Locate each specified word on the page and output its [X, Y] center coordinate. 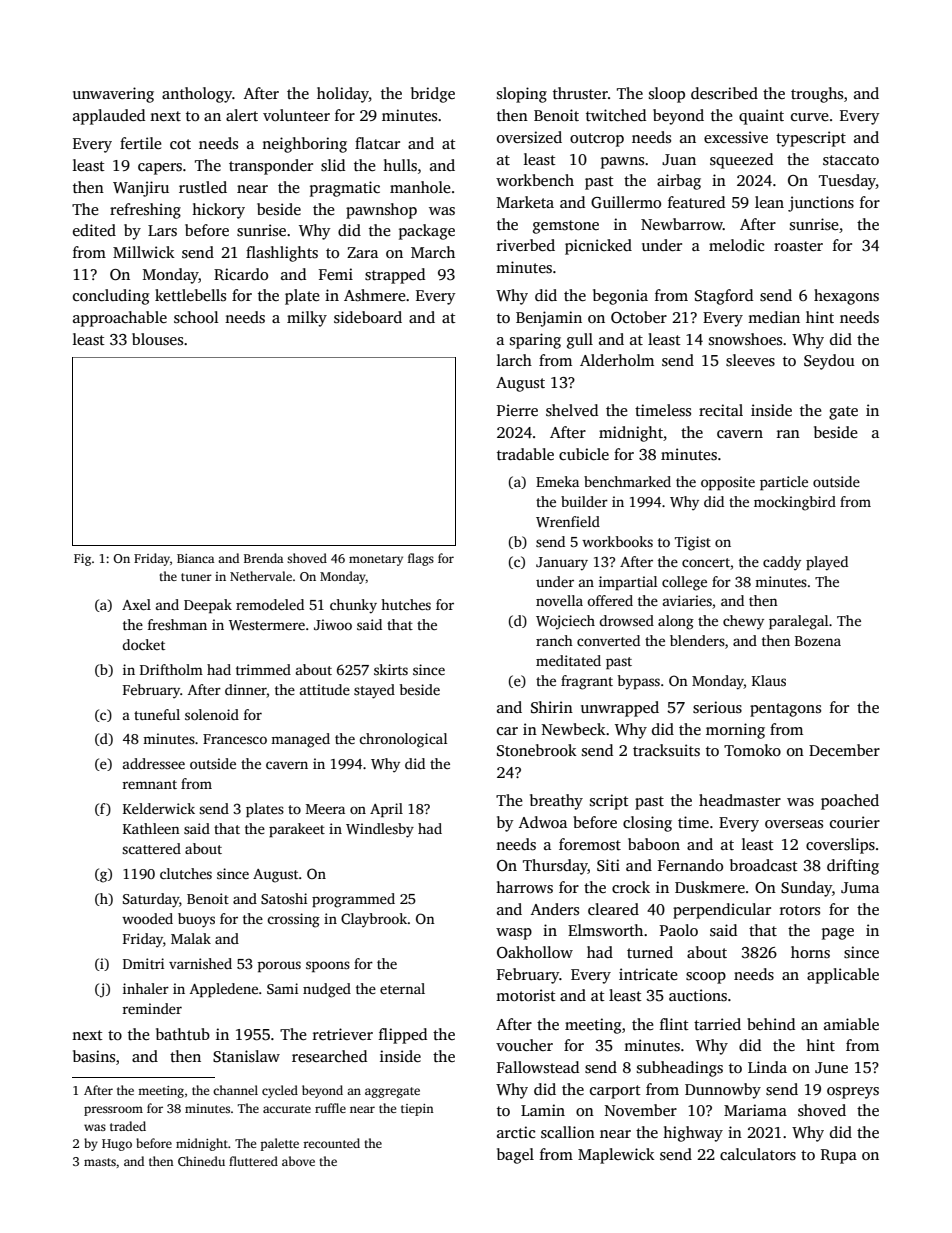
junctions [821, 204]
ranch [554, 640]
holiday [343, 95]
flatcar [377, 143]
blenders [697, 640]
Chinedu [201, 1161]
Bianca [196, 558]
